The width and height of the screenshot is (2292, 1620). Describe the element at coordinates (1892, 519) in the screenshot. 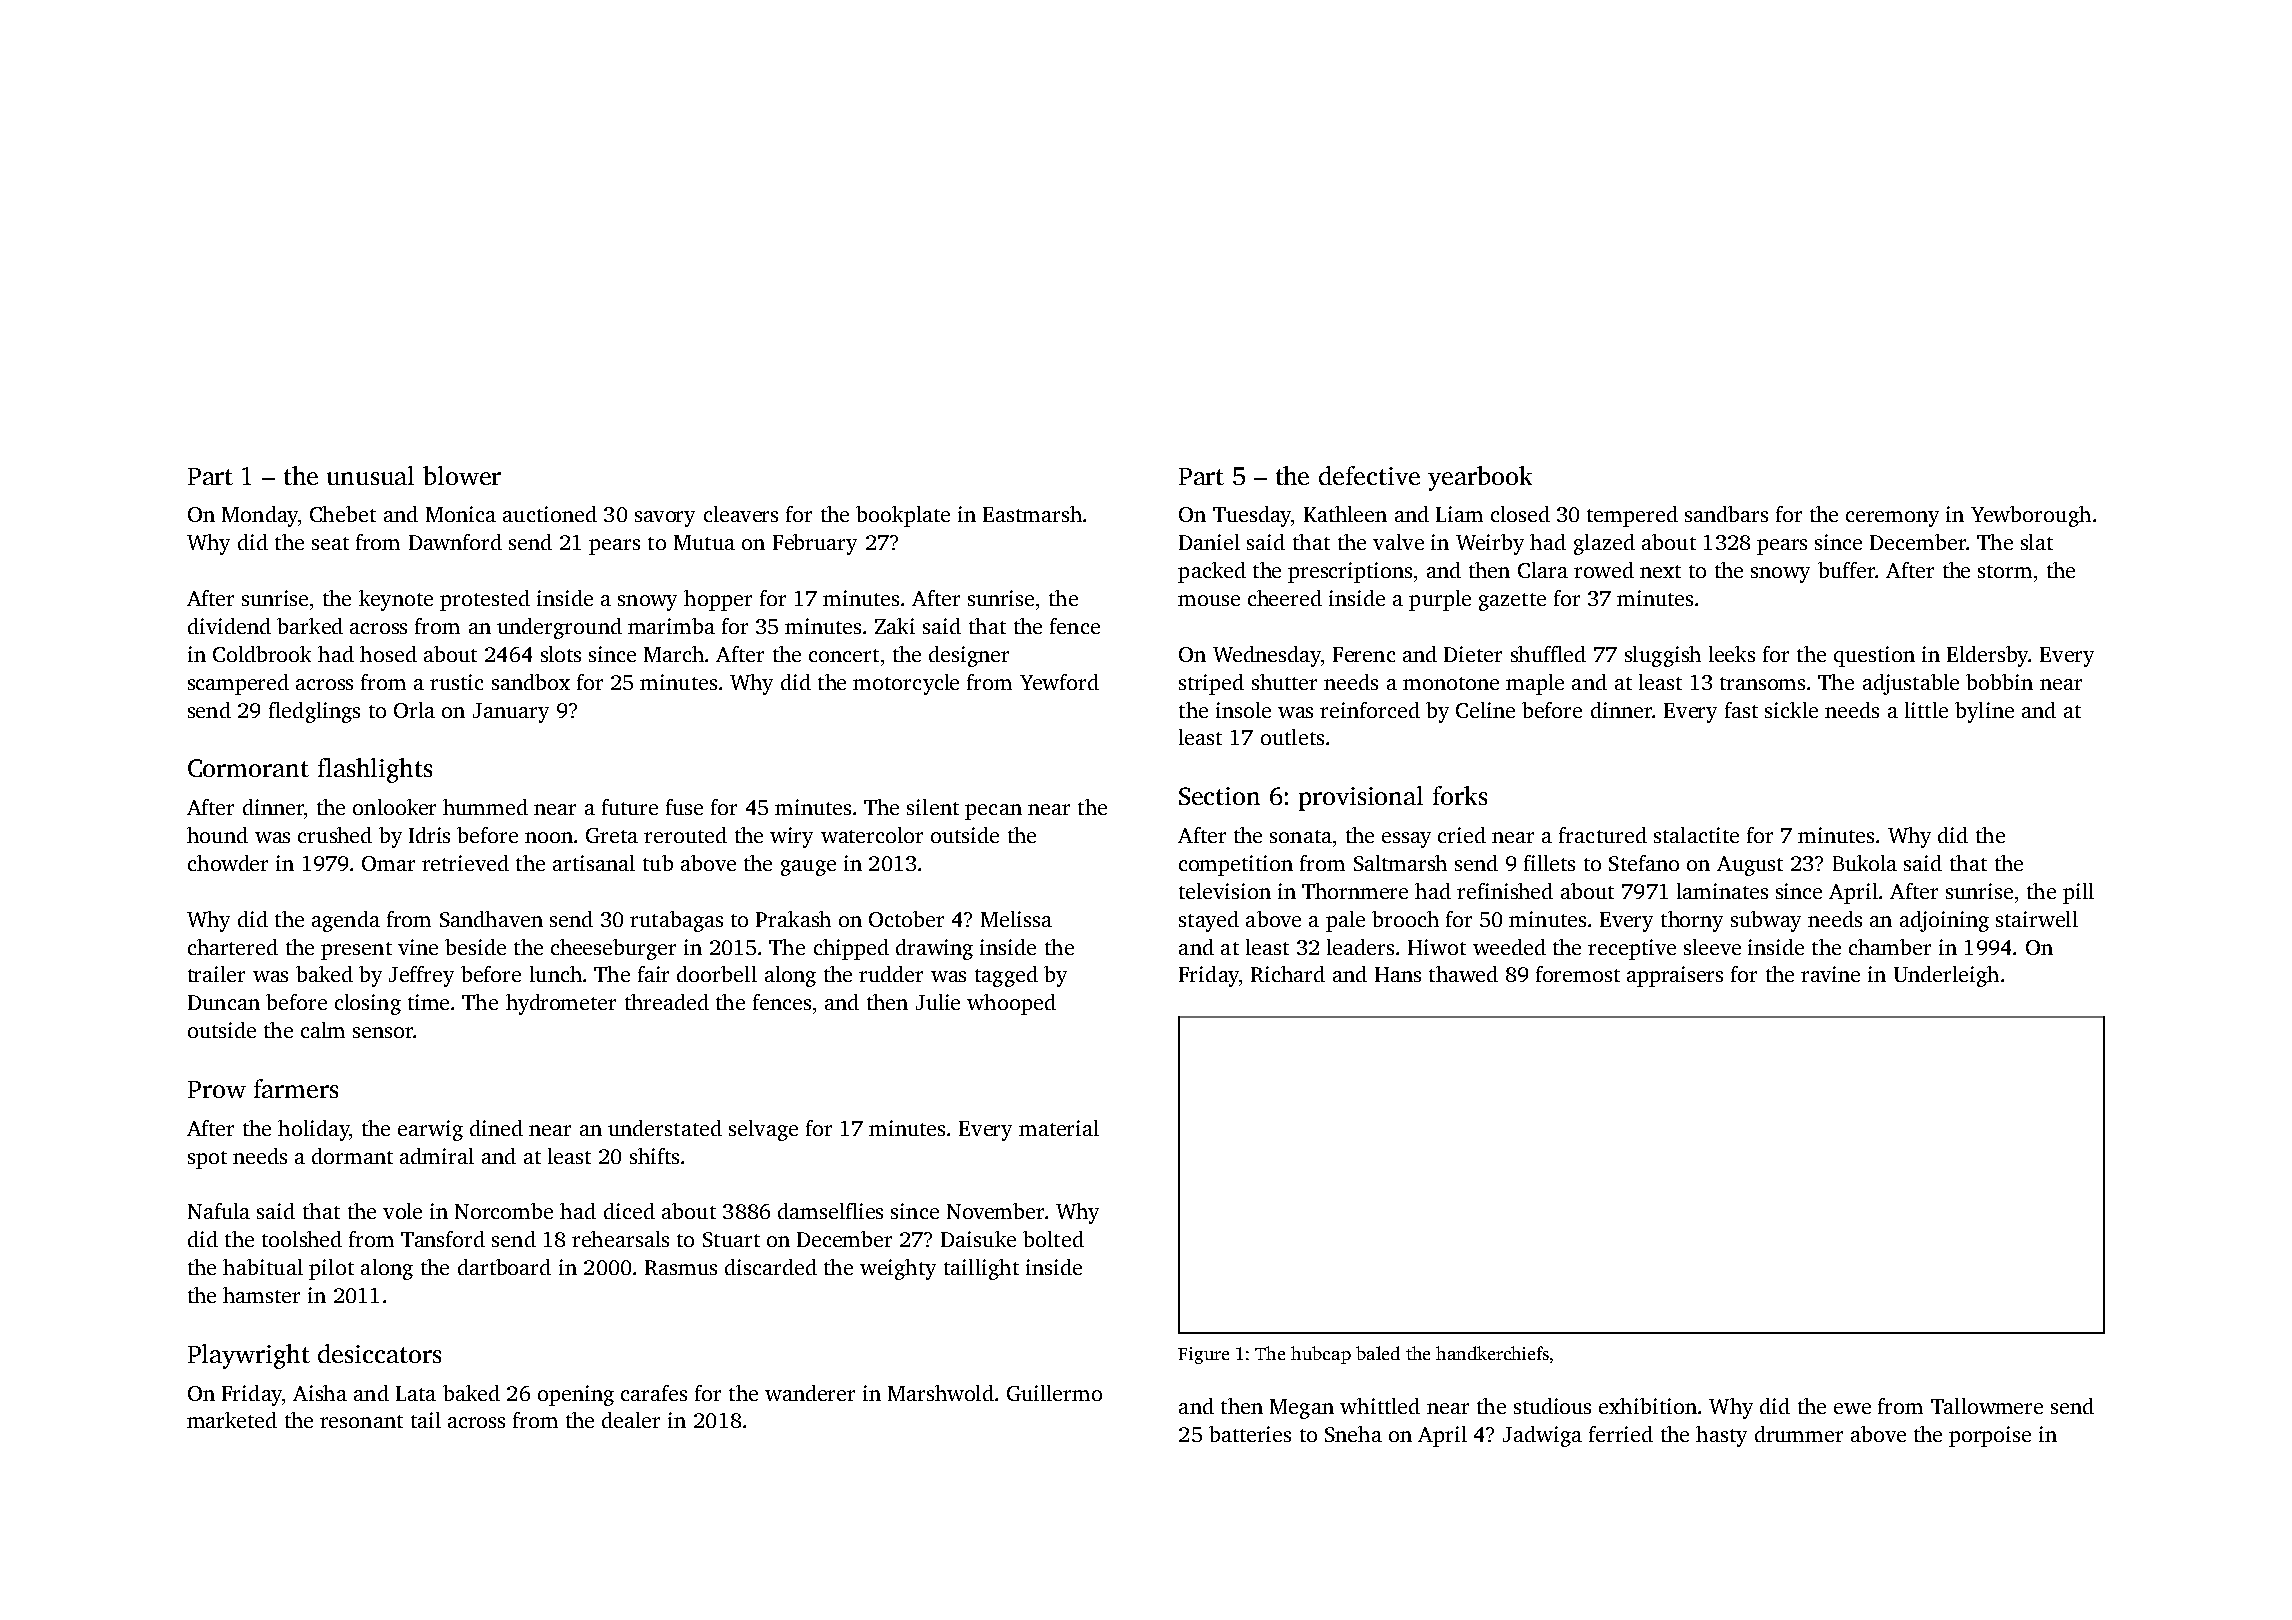

I see `ceremony` at that location.
